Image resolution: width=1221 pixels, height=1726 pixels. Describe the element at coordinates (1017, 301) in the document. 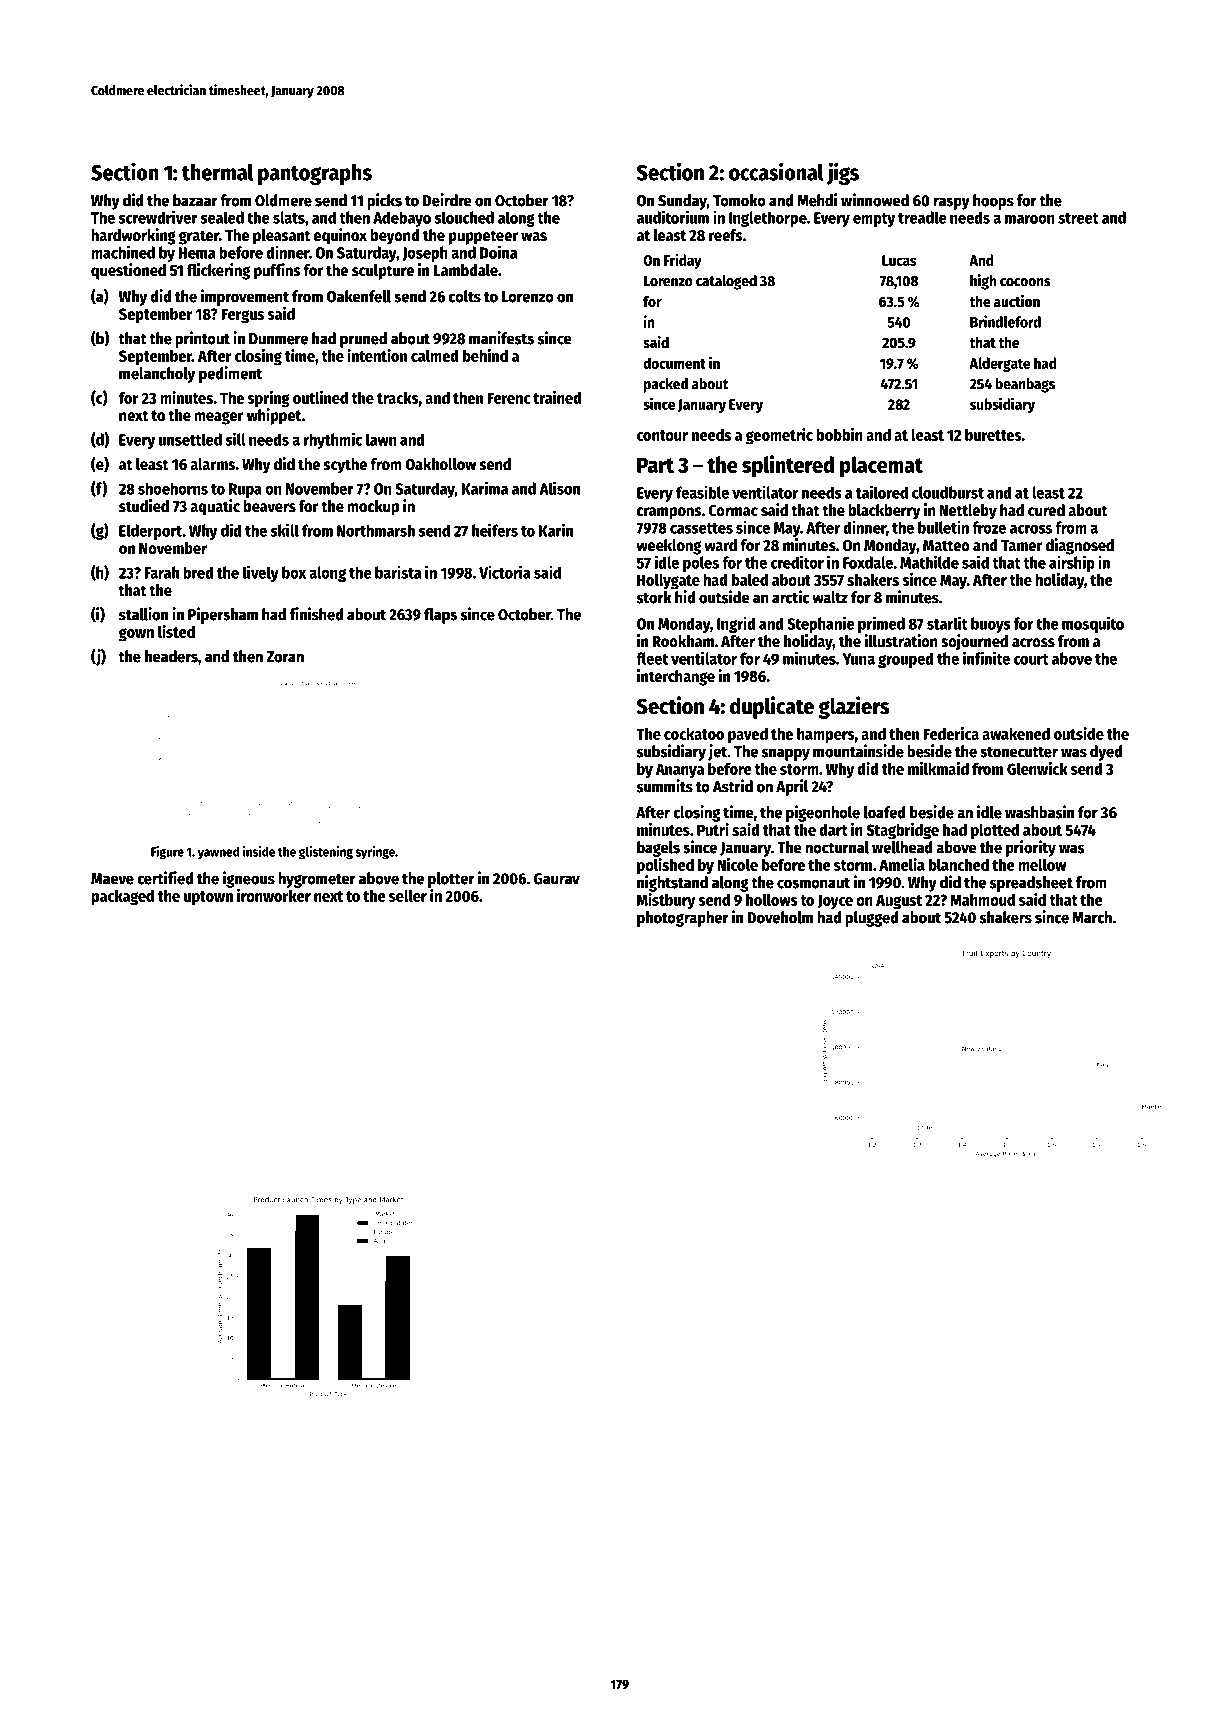

I see `auction` at that location.
